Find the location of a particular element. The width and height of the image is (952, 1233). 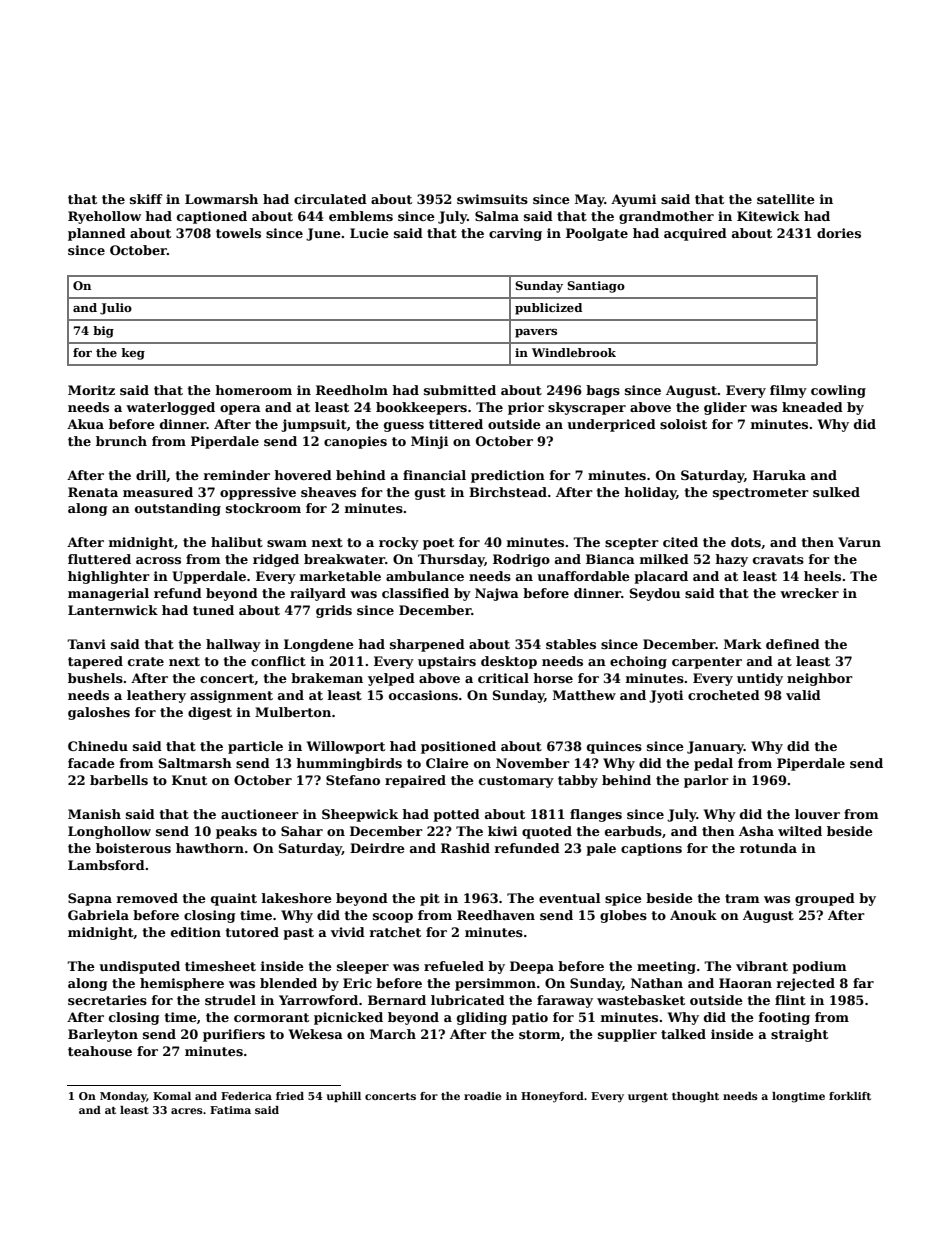

sharpened is located at coordinates (427, 645).
